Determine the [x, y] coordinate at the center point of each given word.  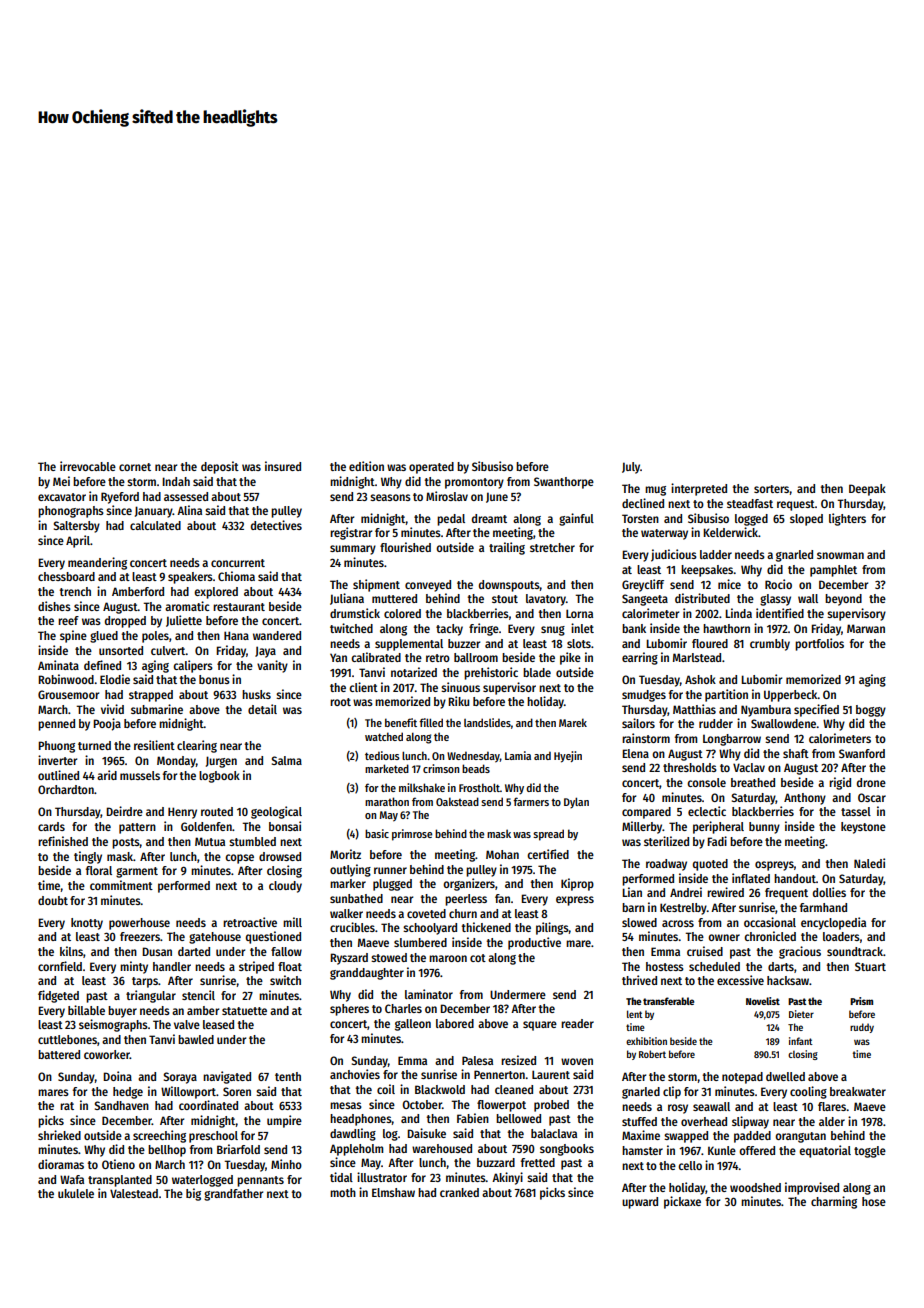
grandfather [233, 1195]
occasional [770, 922]
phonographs [71, 512]
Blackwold [440, 1089]
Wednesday [473, 757]
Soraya [180, 1078]
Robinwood [66, 679]
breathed [753, 782]
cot [478, 958]
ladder [716, 554]
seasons [390, 497]
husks [256, 694]
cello [690, 1165]
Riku [458, 701]
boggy [871, 711]
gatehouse [215, 938]
